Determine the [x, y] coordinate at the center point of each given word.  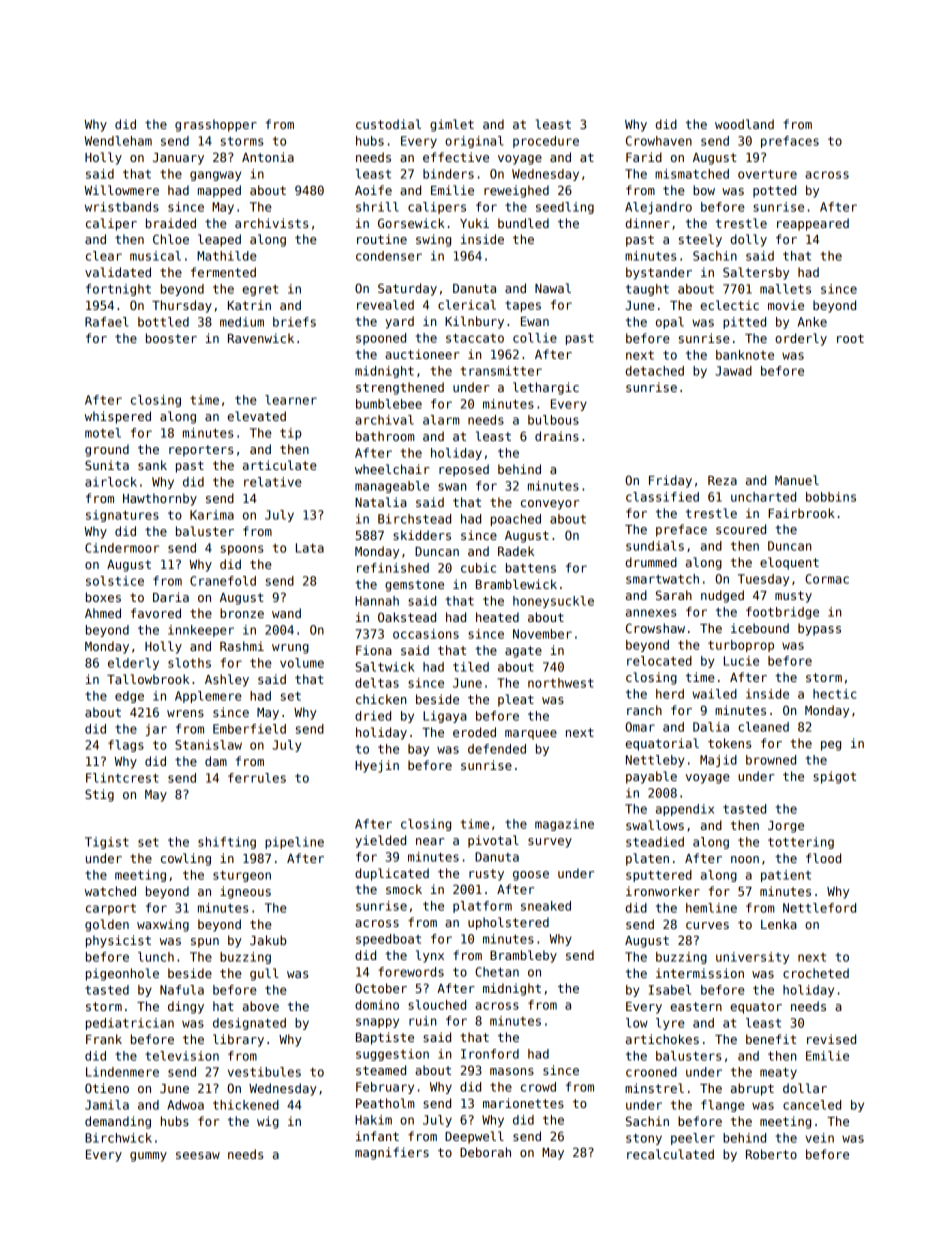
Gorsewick [411, 223]
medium [242, 322]
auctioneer [422, 354]
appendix [685, 810]
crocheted [816, 973]
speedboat [388, 940]
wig [268, 1122]
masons [512, 1071]
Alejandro [658, 208]
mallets [785, 289]
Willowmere [121, 190]
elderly [133, 664]
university [752, 958]
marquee [531, 735]
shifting [227, 843]
